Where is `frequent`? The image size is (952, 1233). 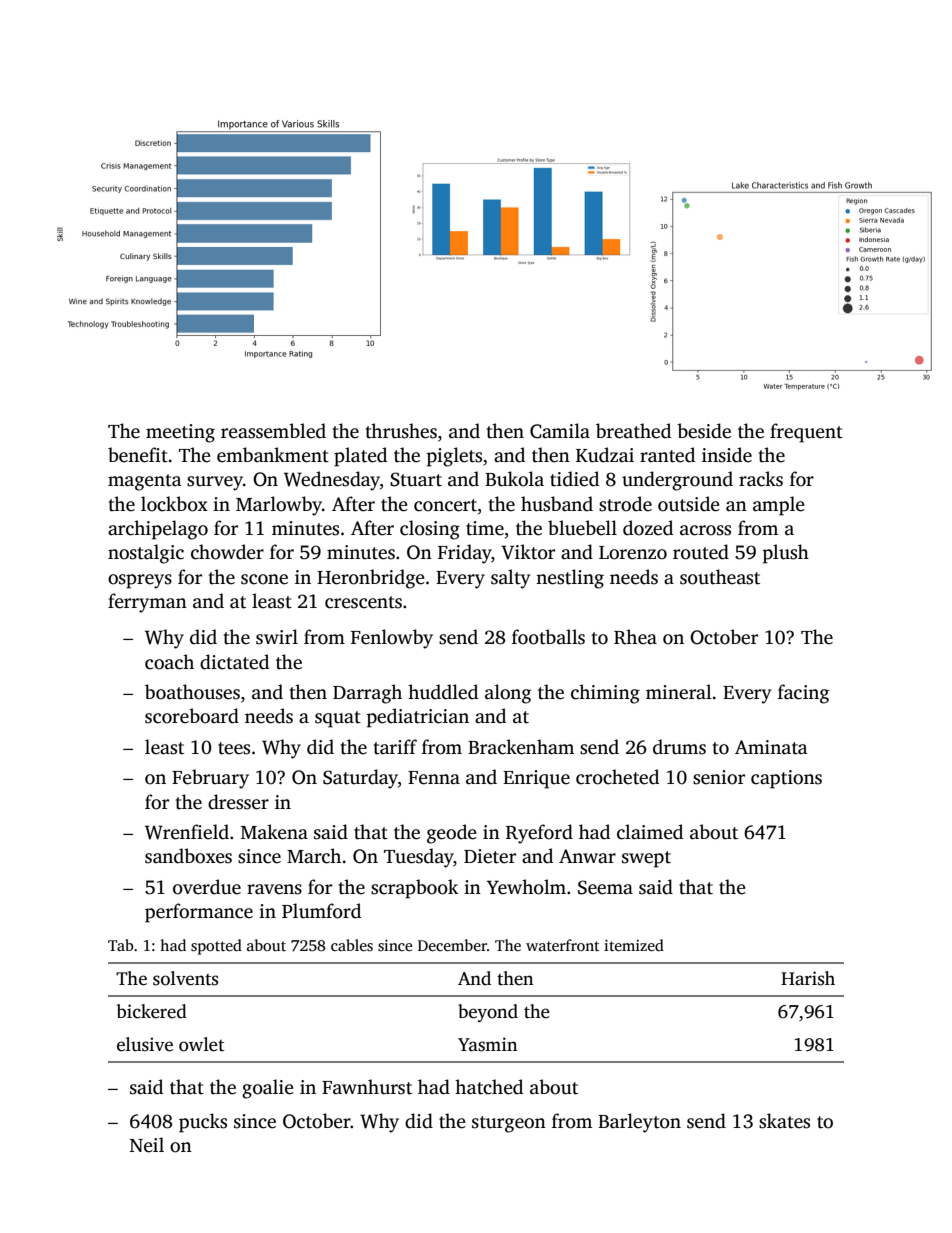
frequent is located at coordinates (806, 433).
